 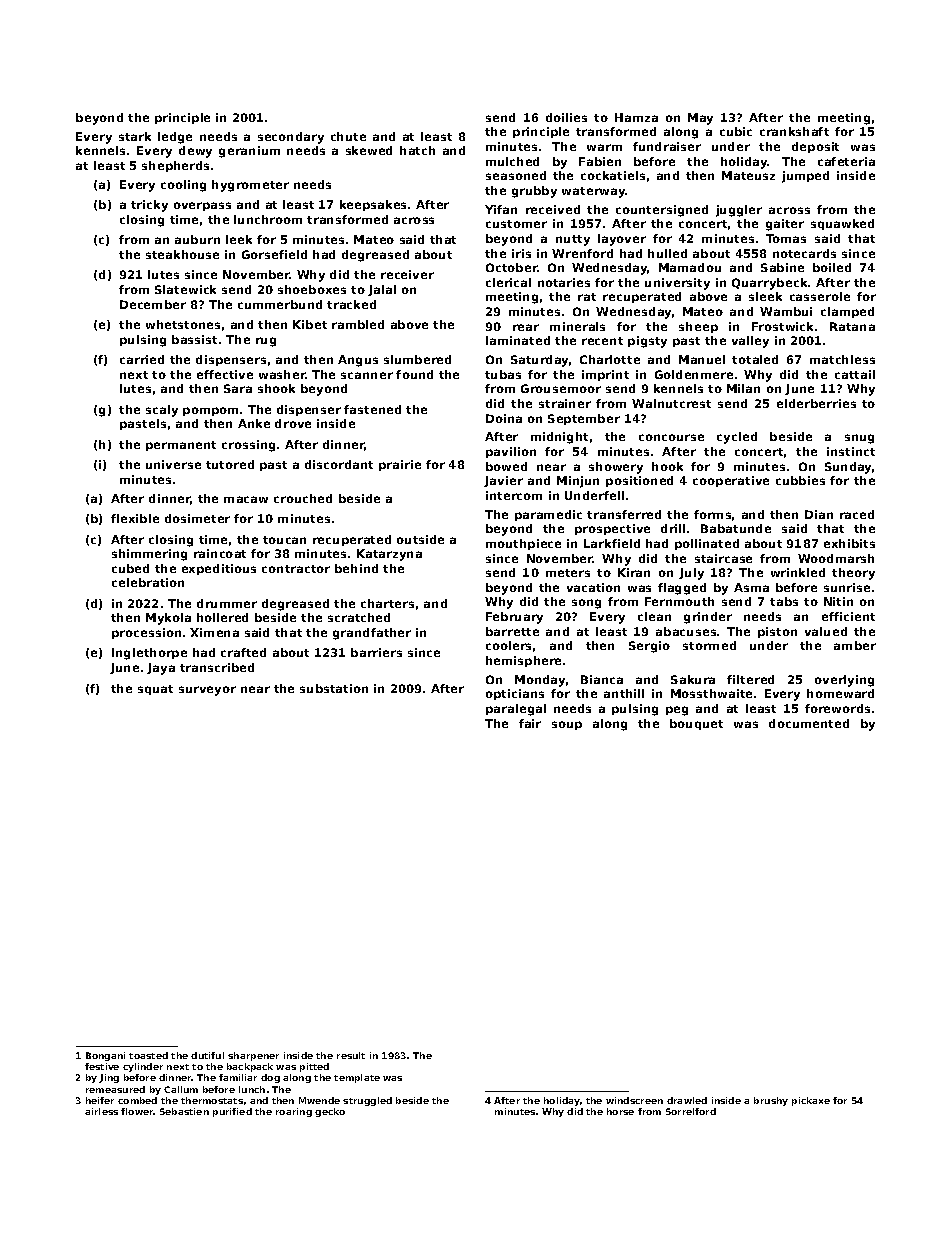 What do you see at coordinates (785, 225) in the page?
I see `gaiter` at bounding box center [785, 225].
